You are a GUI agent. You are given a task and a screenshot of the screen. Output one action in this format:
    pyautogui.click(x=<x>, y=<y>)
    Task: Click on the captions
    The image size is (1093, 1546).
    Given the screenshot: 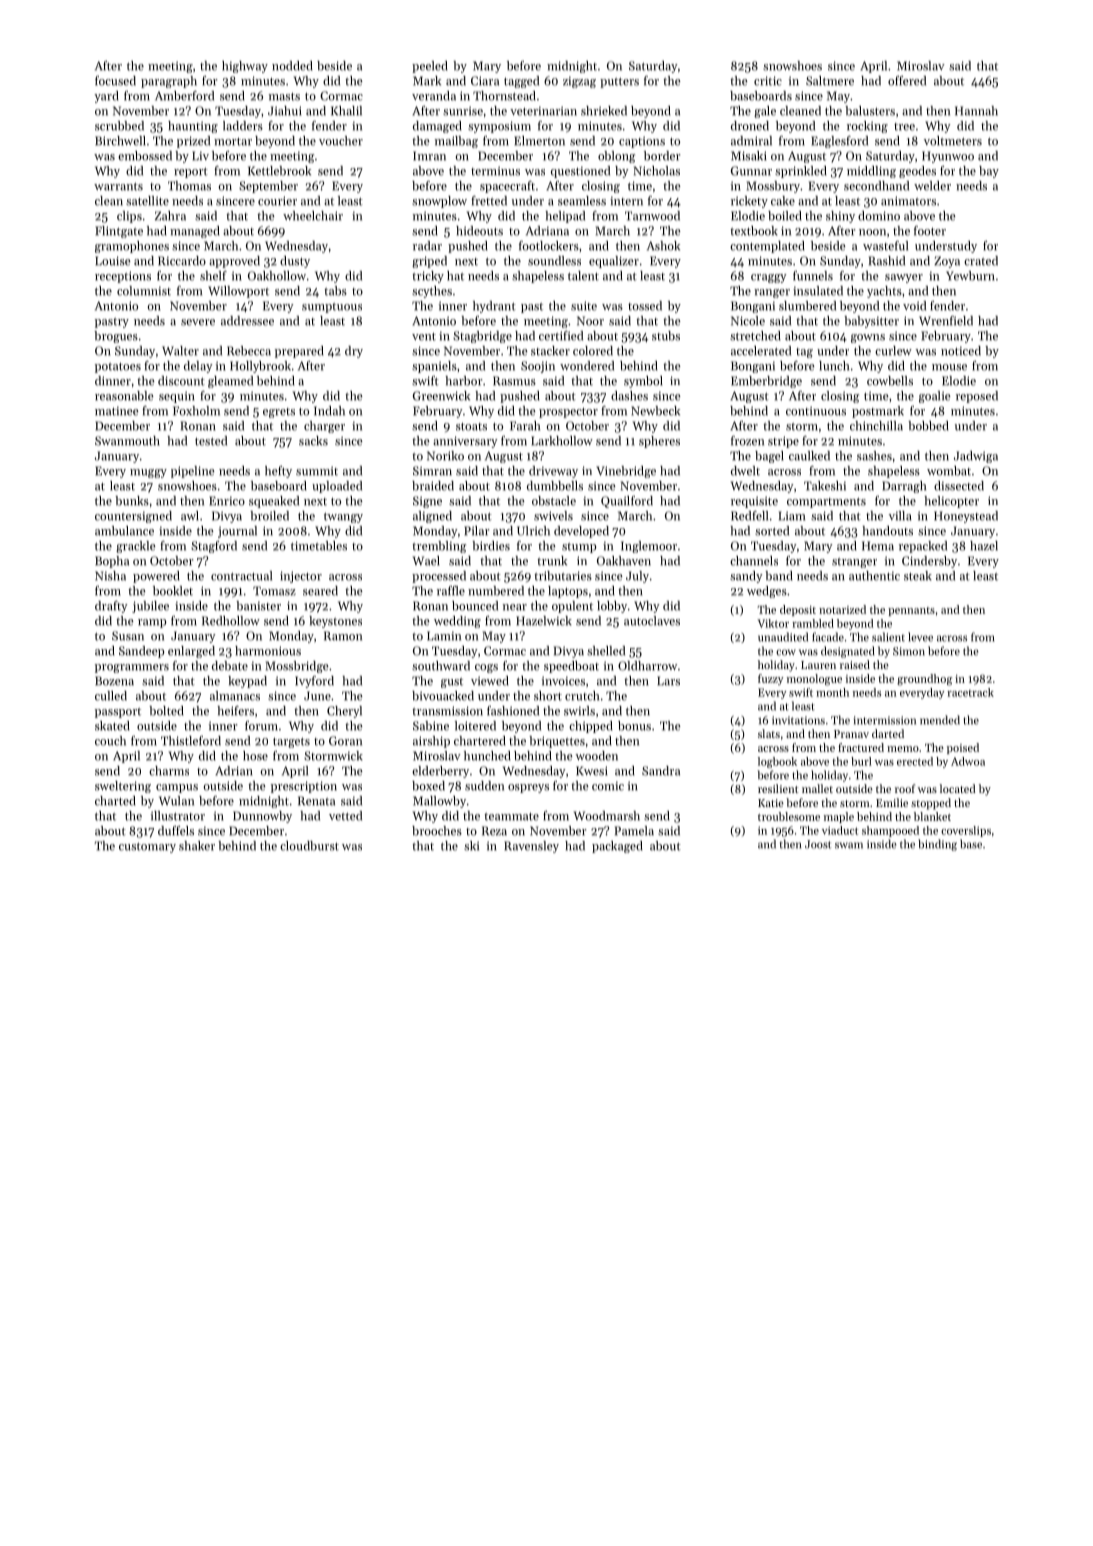 What is the action you would take?
    pyautogui.click(x=642, y=142)
